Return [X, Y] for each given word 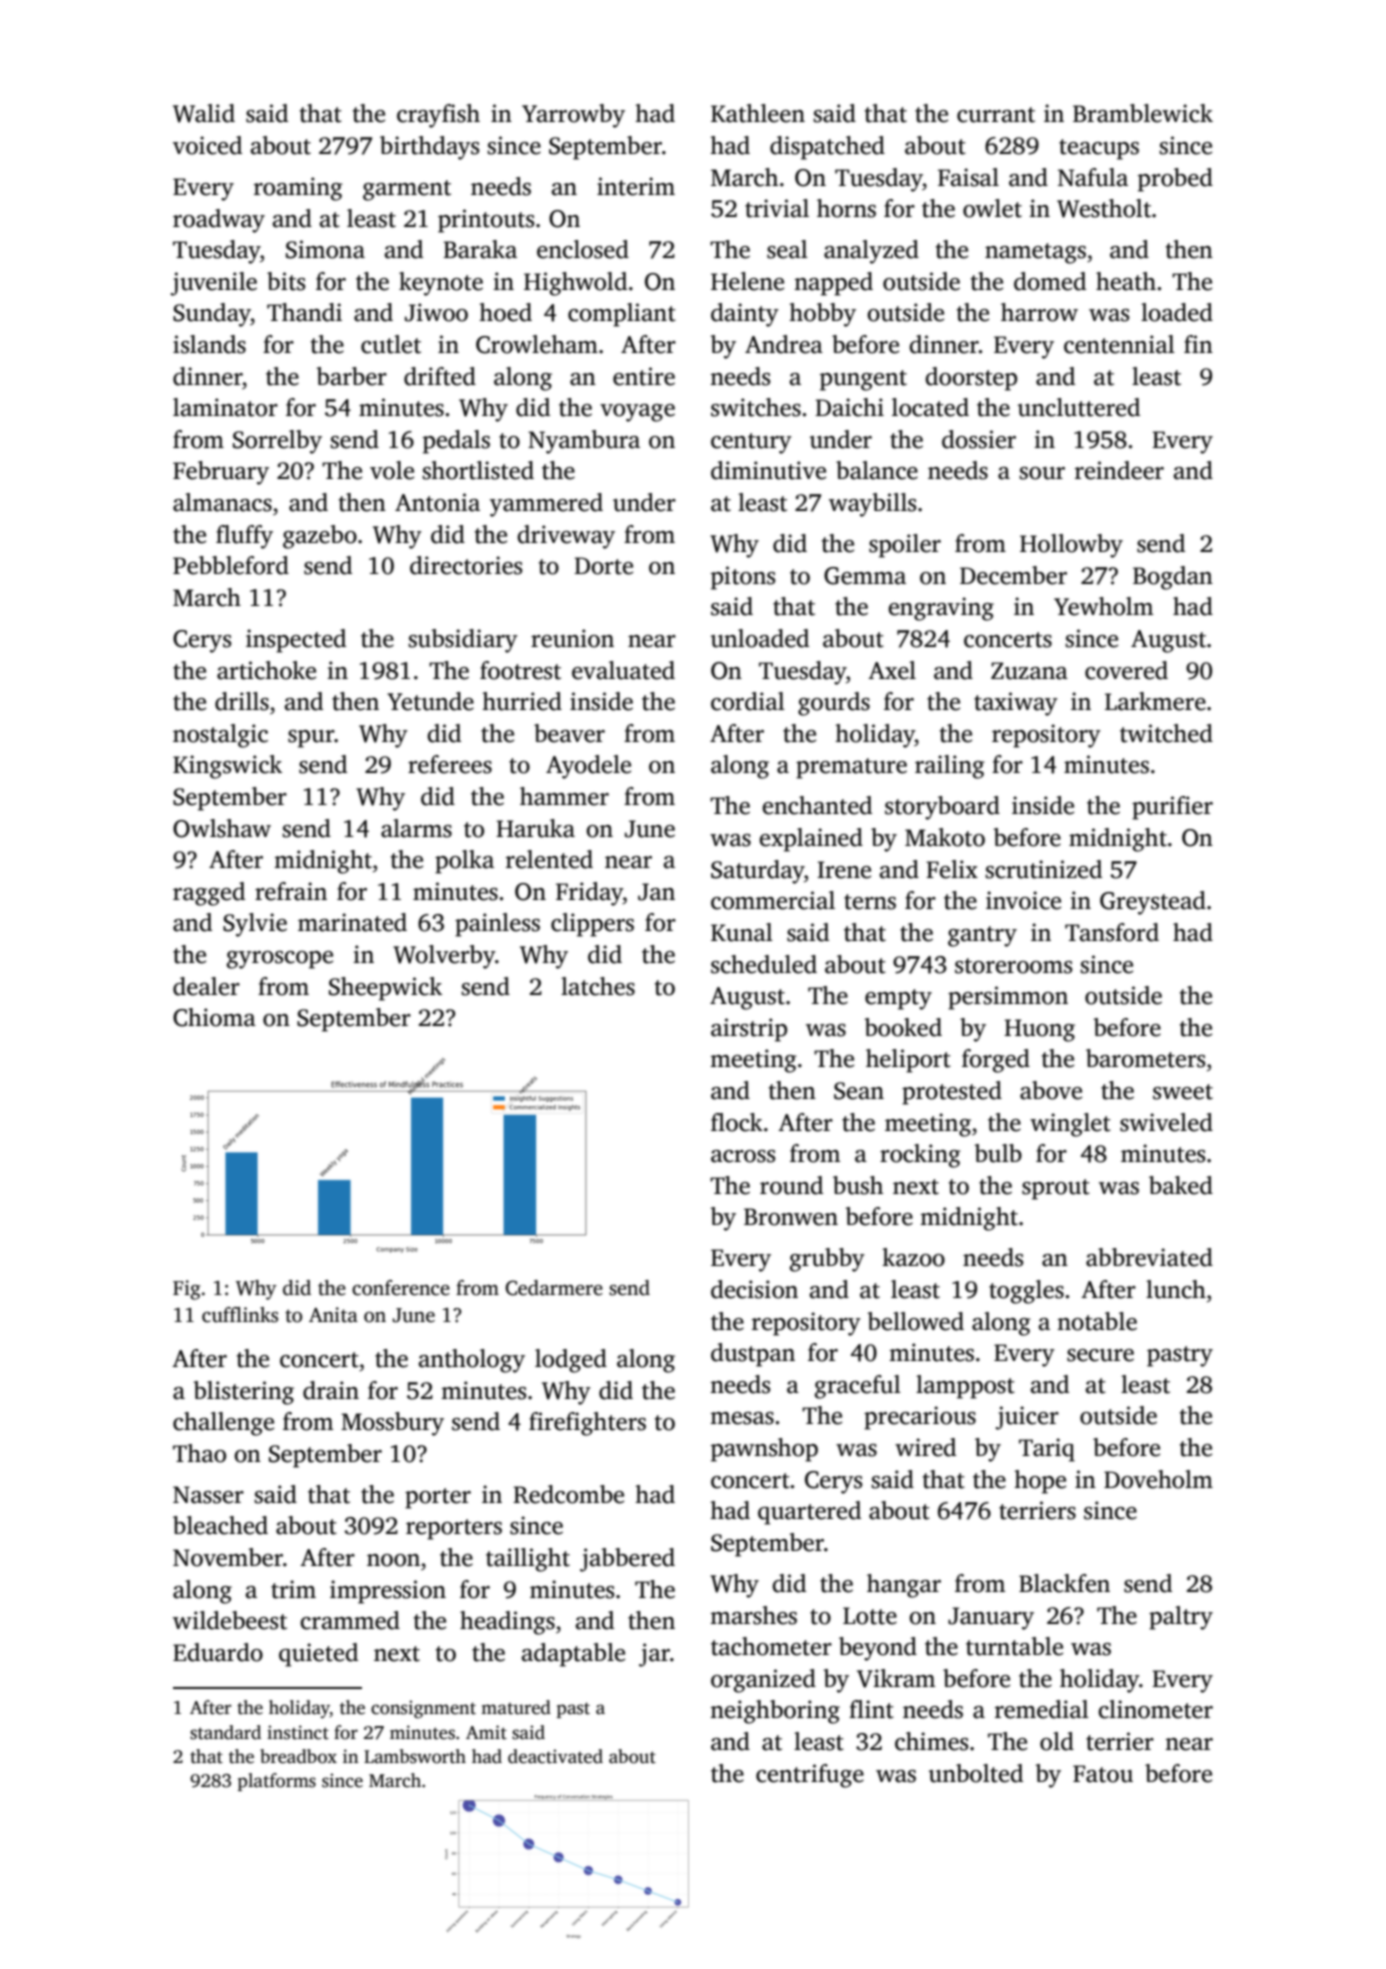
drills [242, 701]
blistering [243, 1393]
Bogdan [1173, 578]
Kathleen [758, 113]
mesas [742, 1418]
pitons [743, 578]
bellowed [915, 1321]
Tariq [1047, 1450]
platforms [277, 1782]
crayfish [438, 116]
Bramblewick [1143, 113]
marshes [753, 1615]
